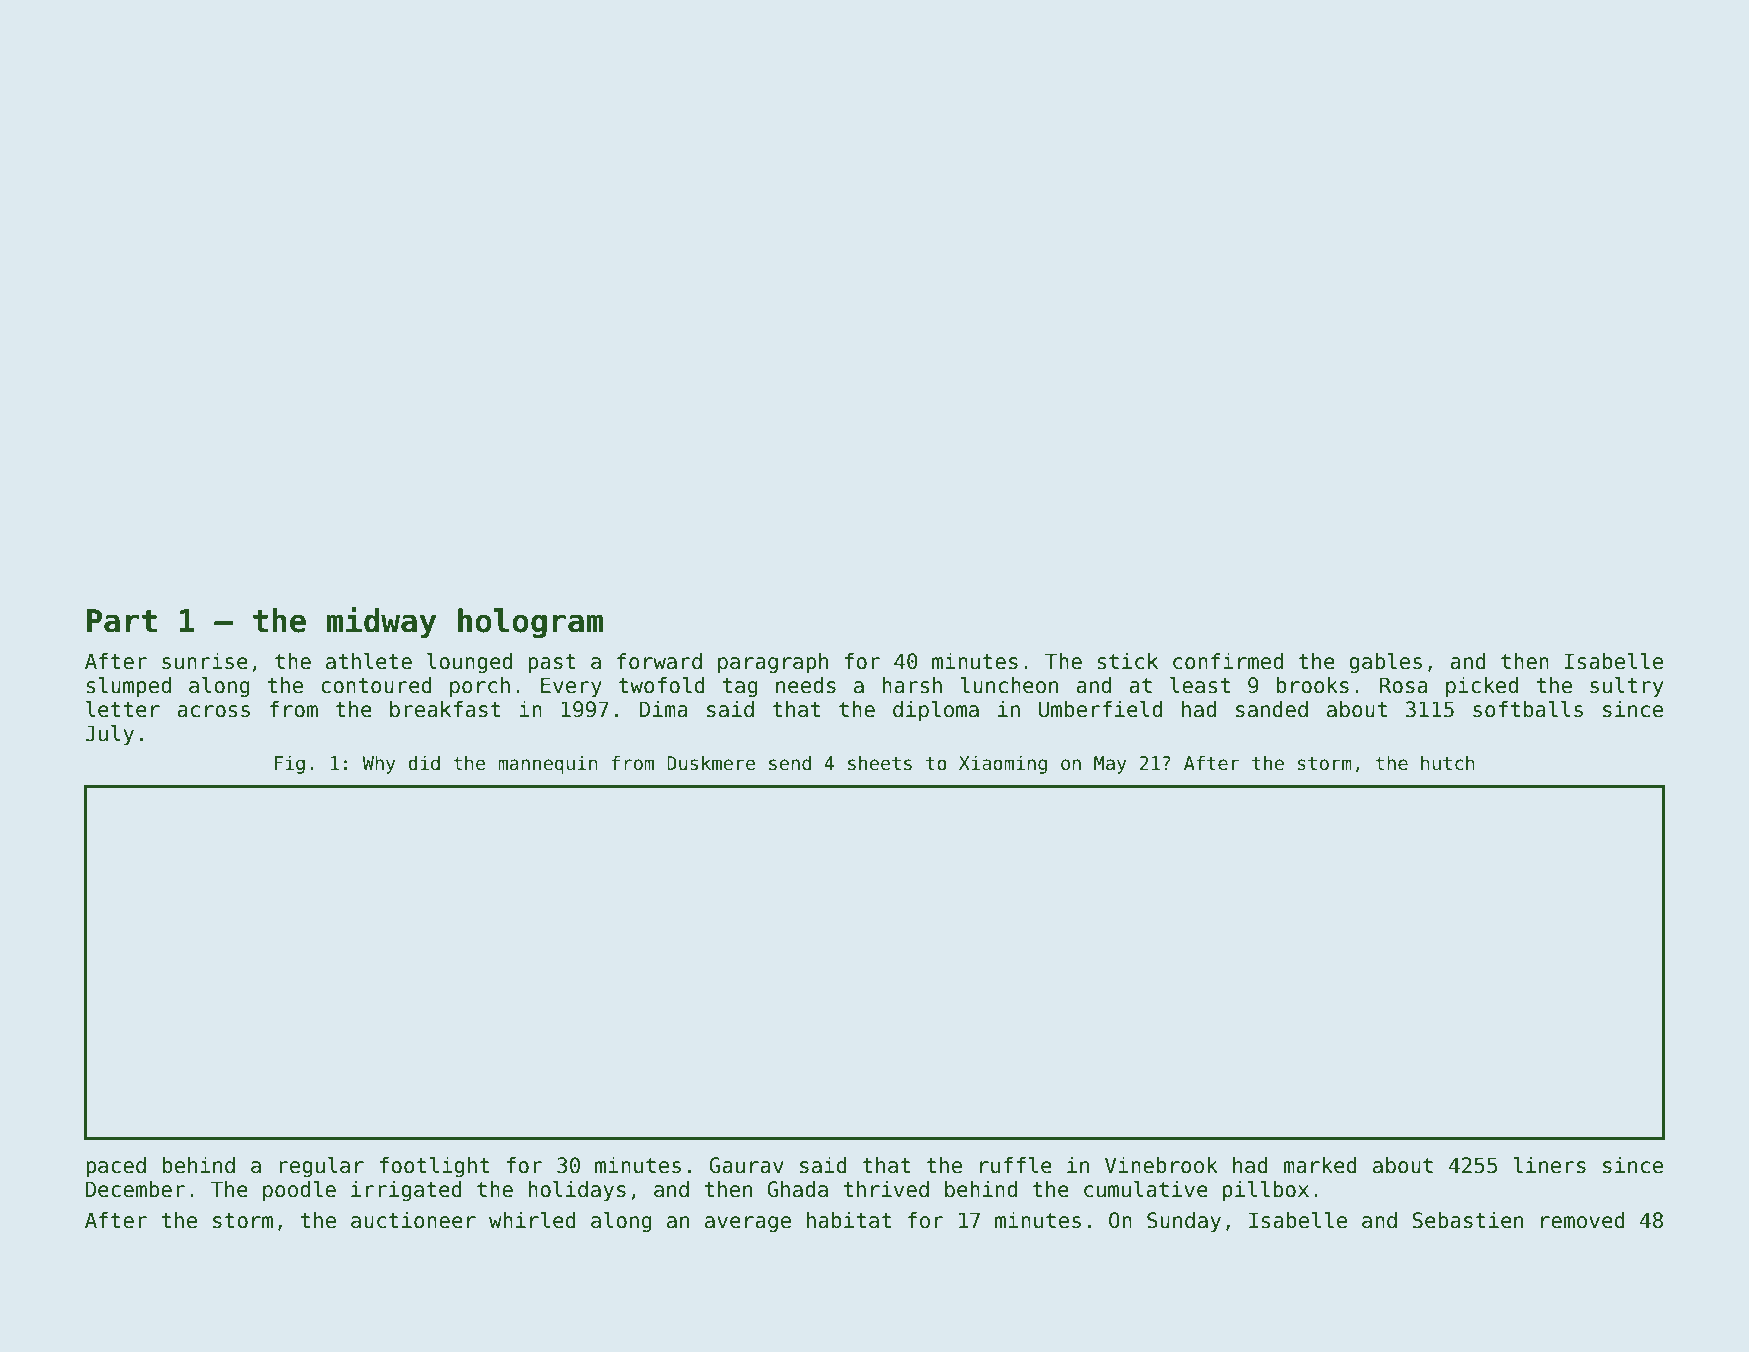 Image resolution: width=1749 pixels, height=1352 pixels. I want to click on Vinebrook, so click(1161, 1165).
